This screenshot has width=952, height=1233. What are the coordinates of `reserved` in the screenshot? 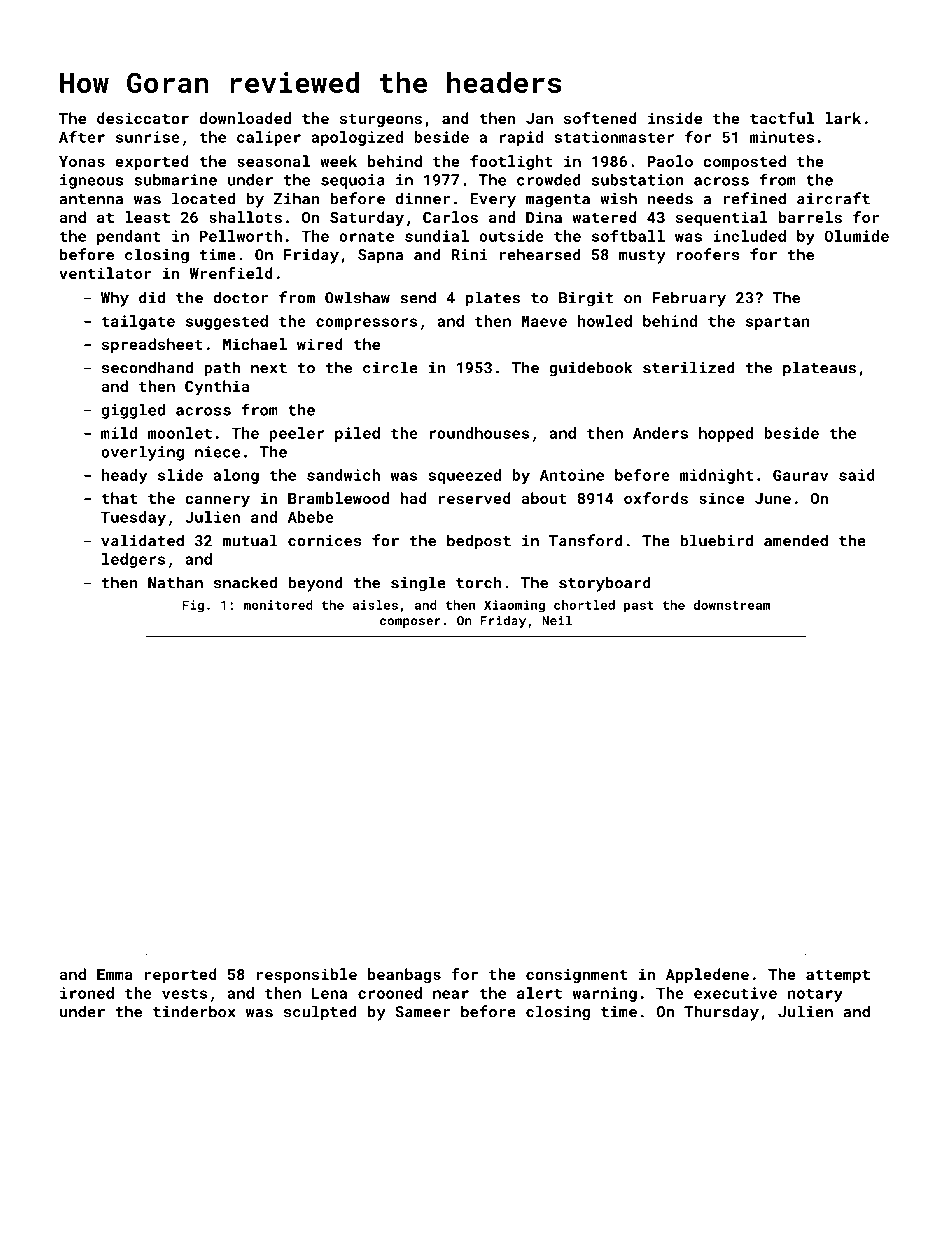 It's located at (475, 498).
